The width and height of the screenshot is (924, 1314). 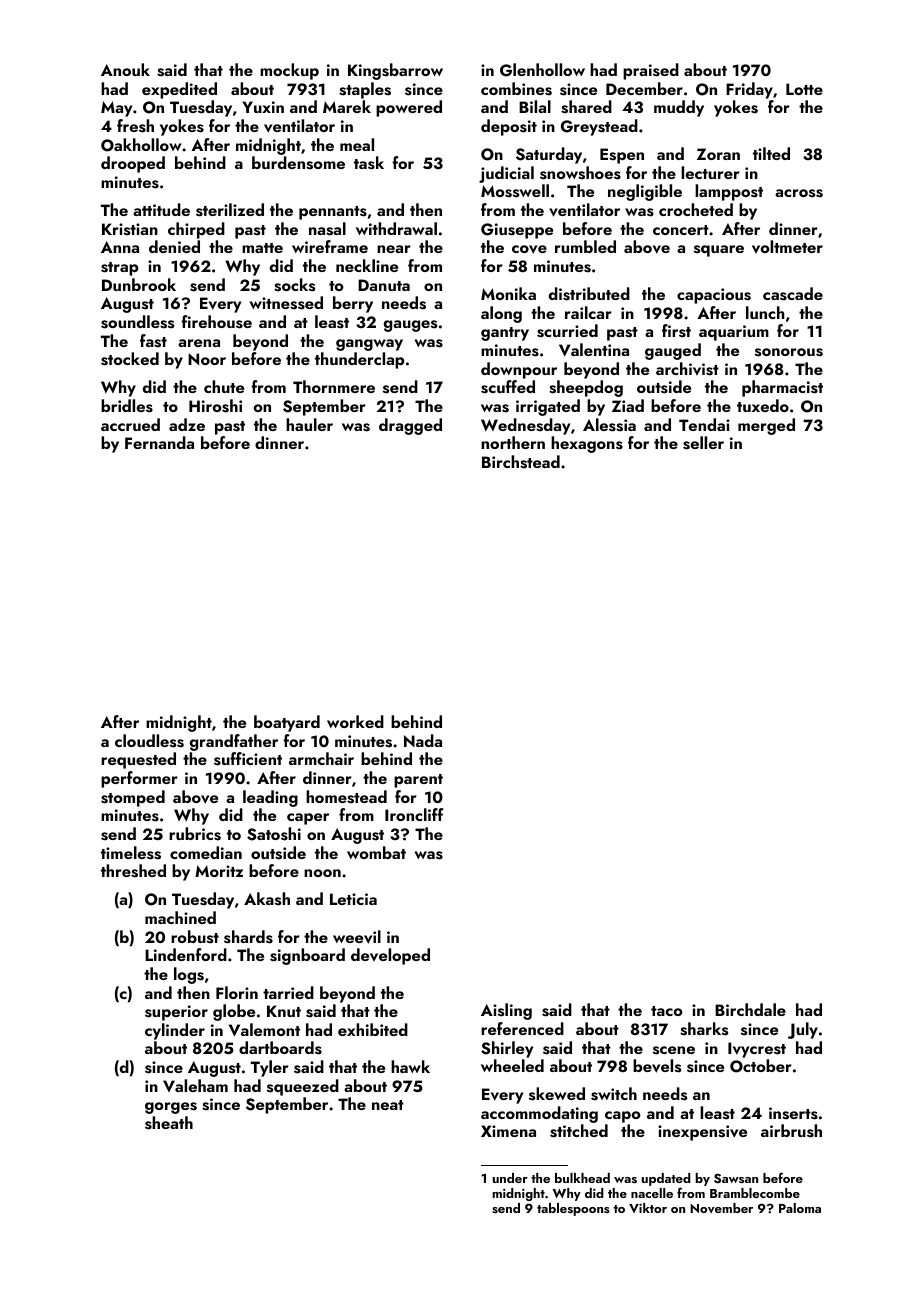 What do you see at coordinates (542, 70) in the screenshot?
I see `Glenhollow` at bounding box center [542, 70].
